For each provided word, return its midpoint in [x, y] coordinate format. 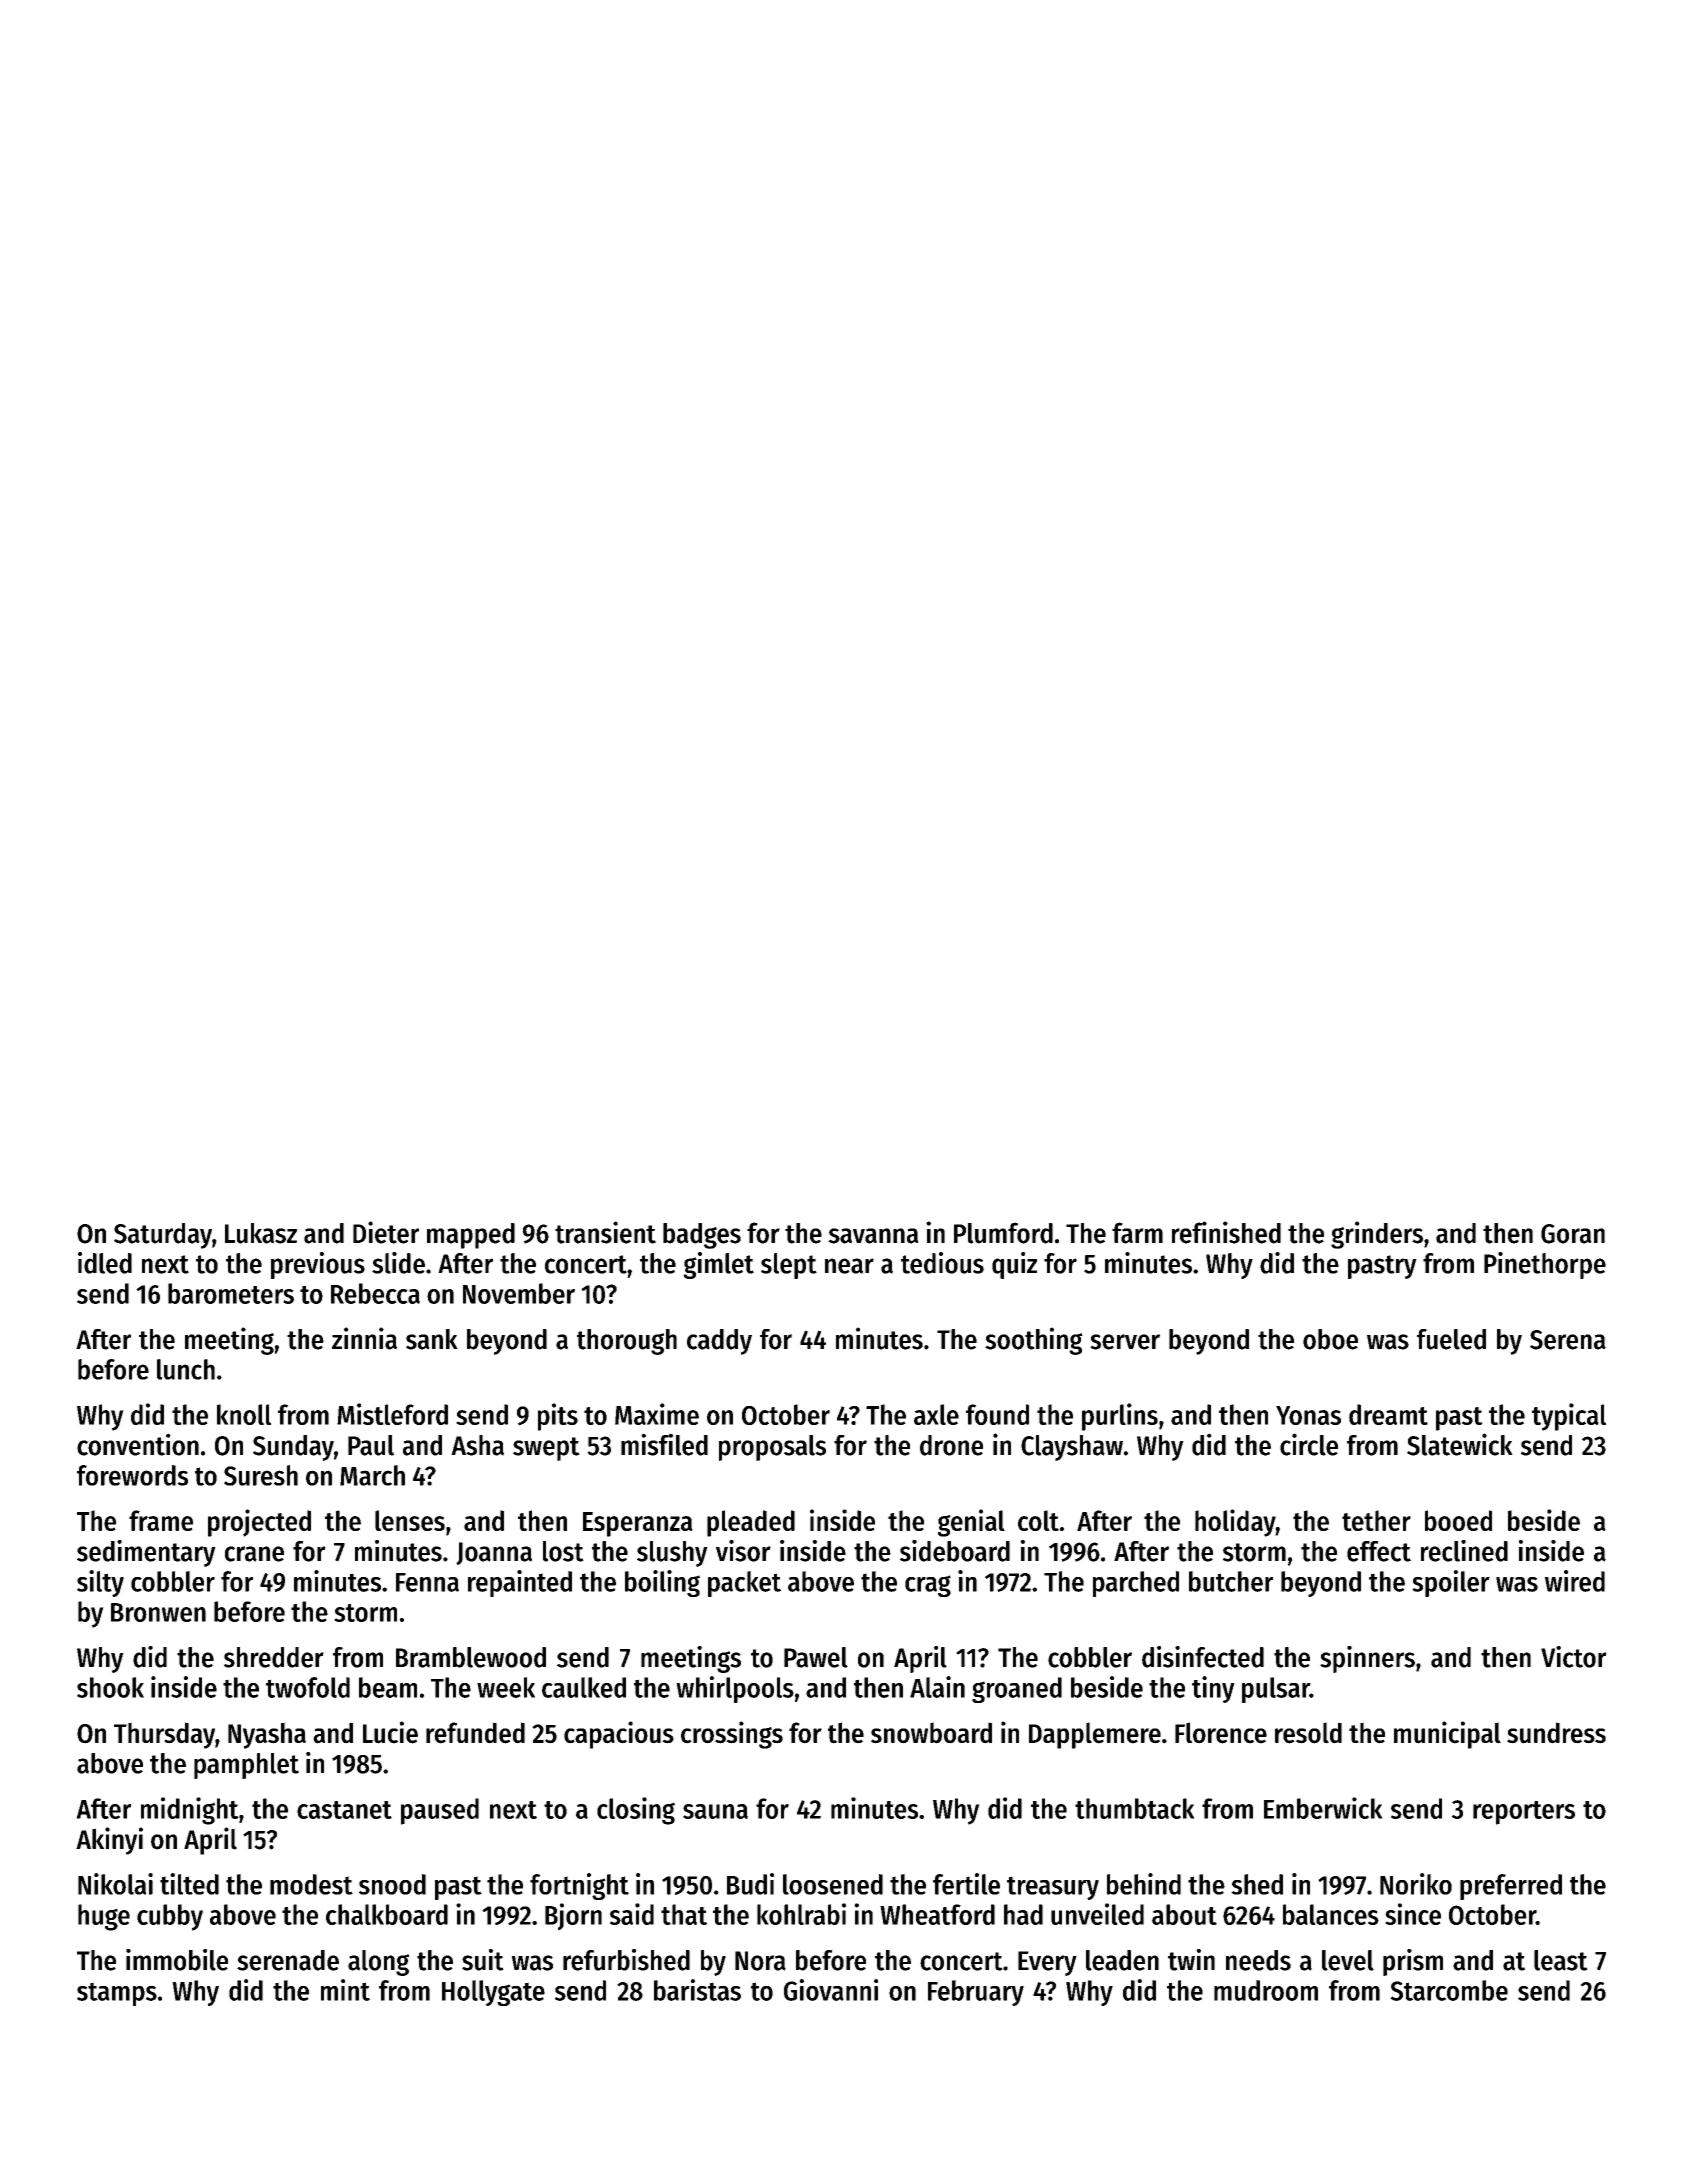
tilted [189, 1884]
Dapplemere [1095, 1735]
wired [1575, 1581]
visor [743, 1551]
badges [702, 1236]
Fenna [427, 1582]
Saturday [163, 1236]
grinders [1377, 1235]
